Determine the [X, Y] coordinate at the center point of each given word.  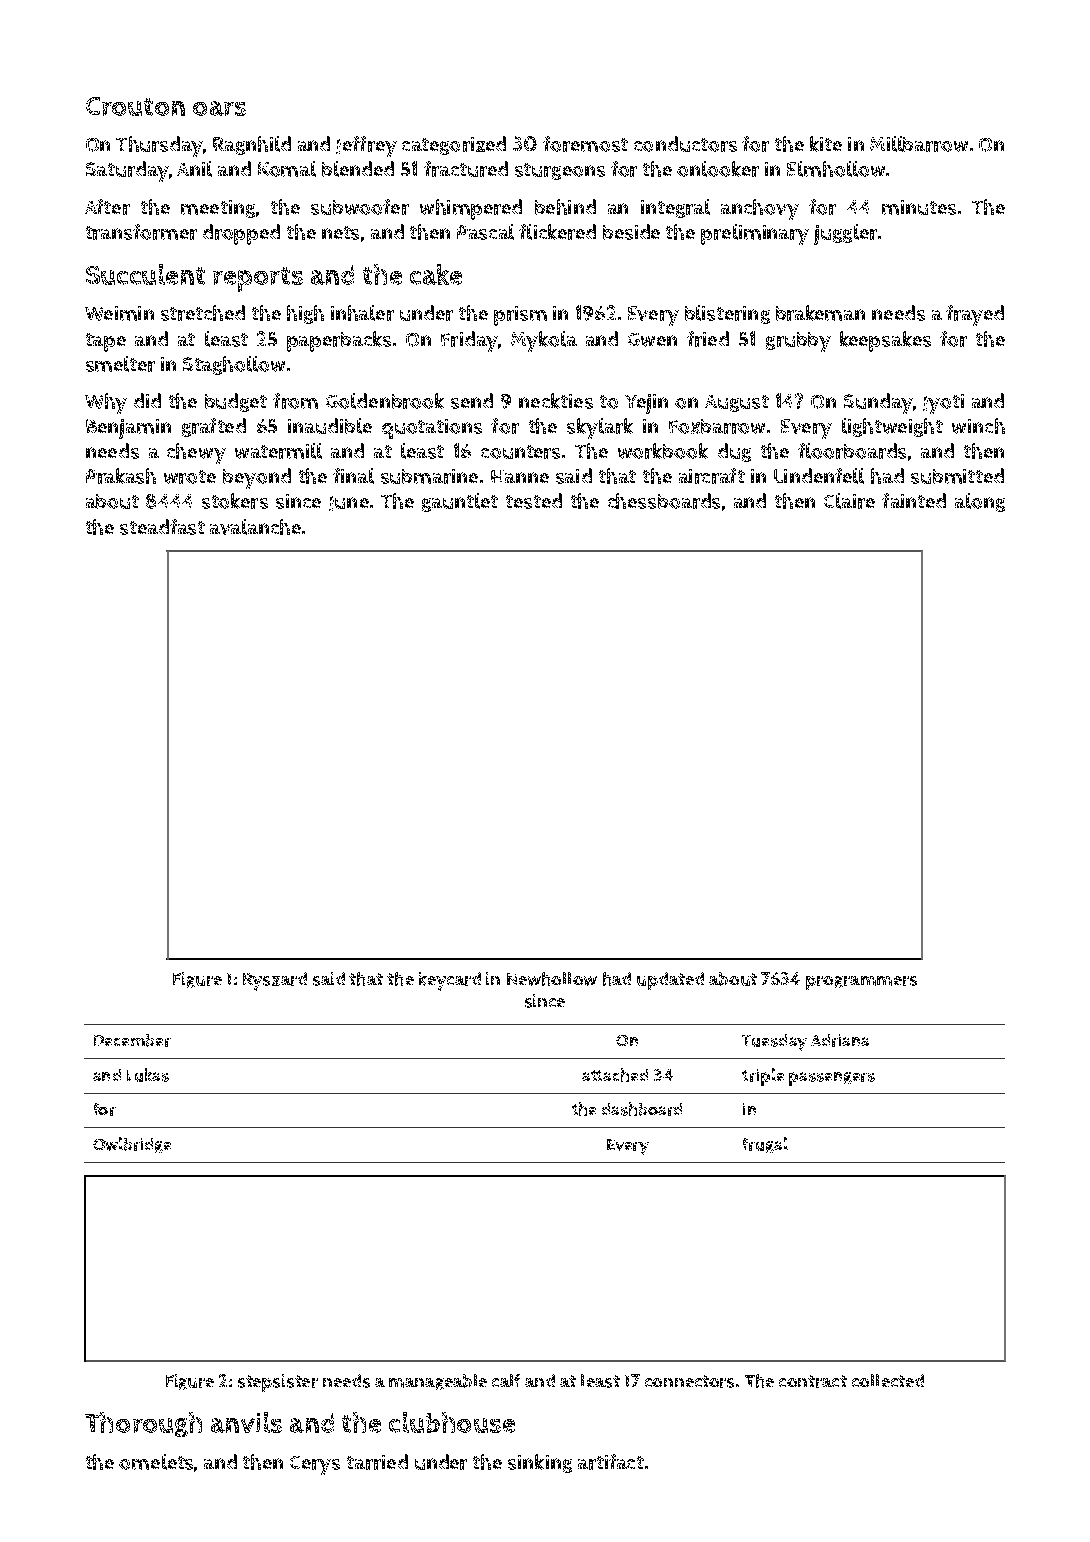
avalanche [255, 527]
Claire [849, 501]
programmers [861, 983]
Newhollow [552, 979]
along [980, 502]
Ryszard [275, 981]
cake [436, 274]
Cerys [315, 1465]
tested [534, 501]
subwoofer [360, 207]
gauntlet [460, 502]
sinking [540, 1463]
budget [236, 402]
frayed [975, 315]
